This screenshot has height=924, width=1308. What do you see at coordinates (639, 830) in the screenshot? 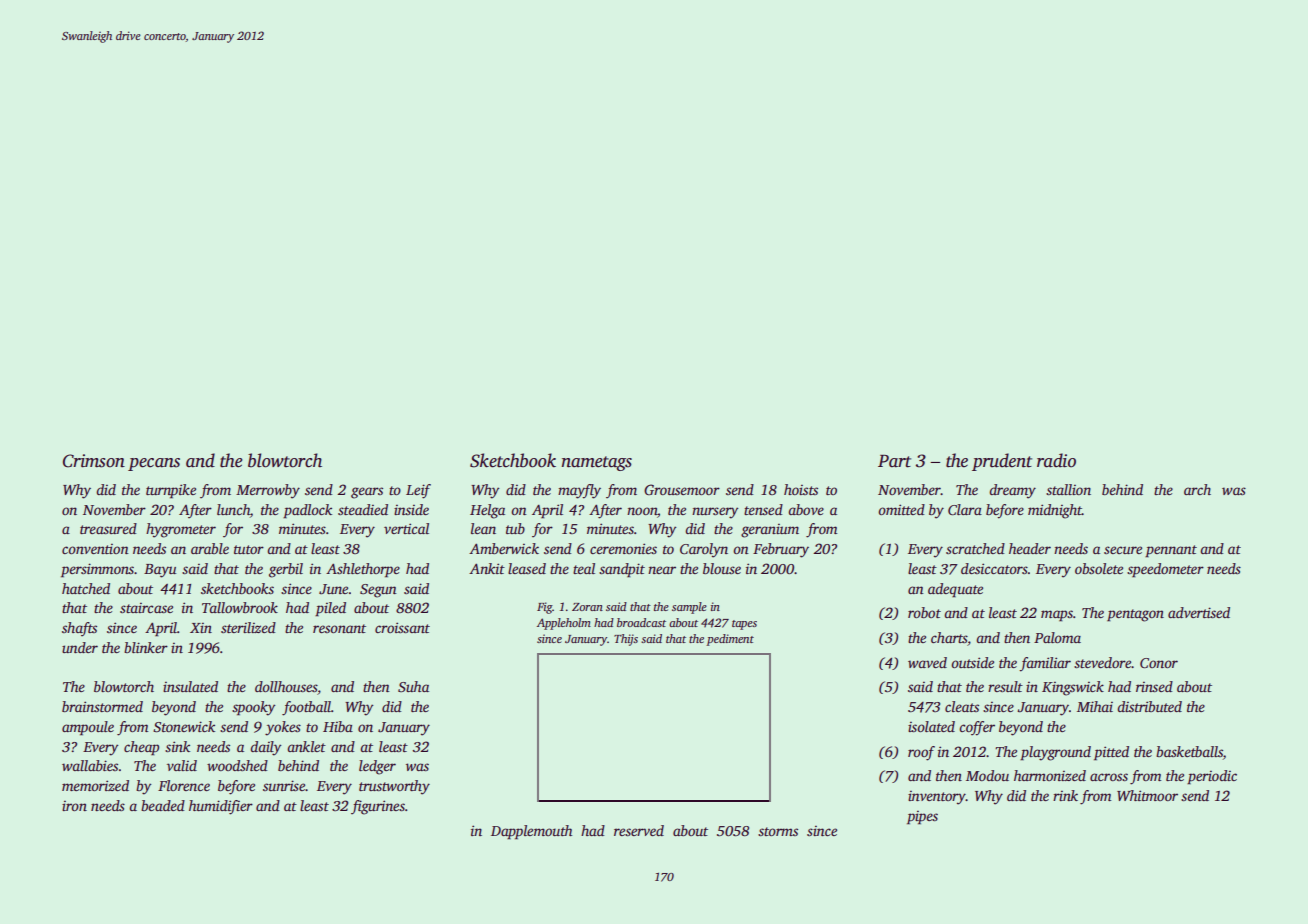
I see `reserved` at bounding box center [639, 830].
